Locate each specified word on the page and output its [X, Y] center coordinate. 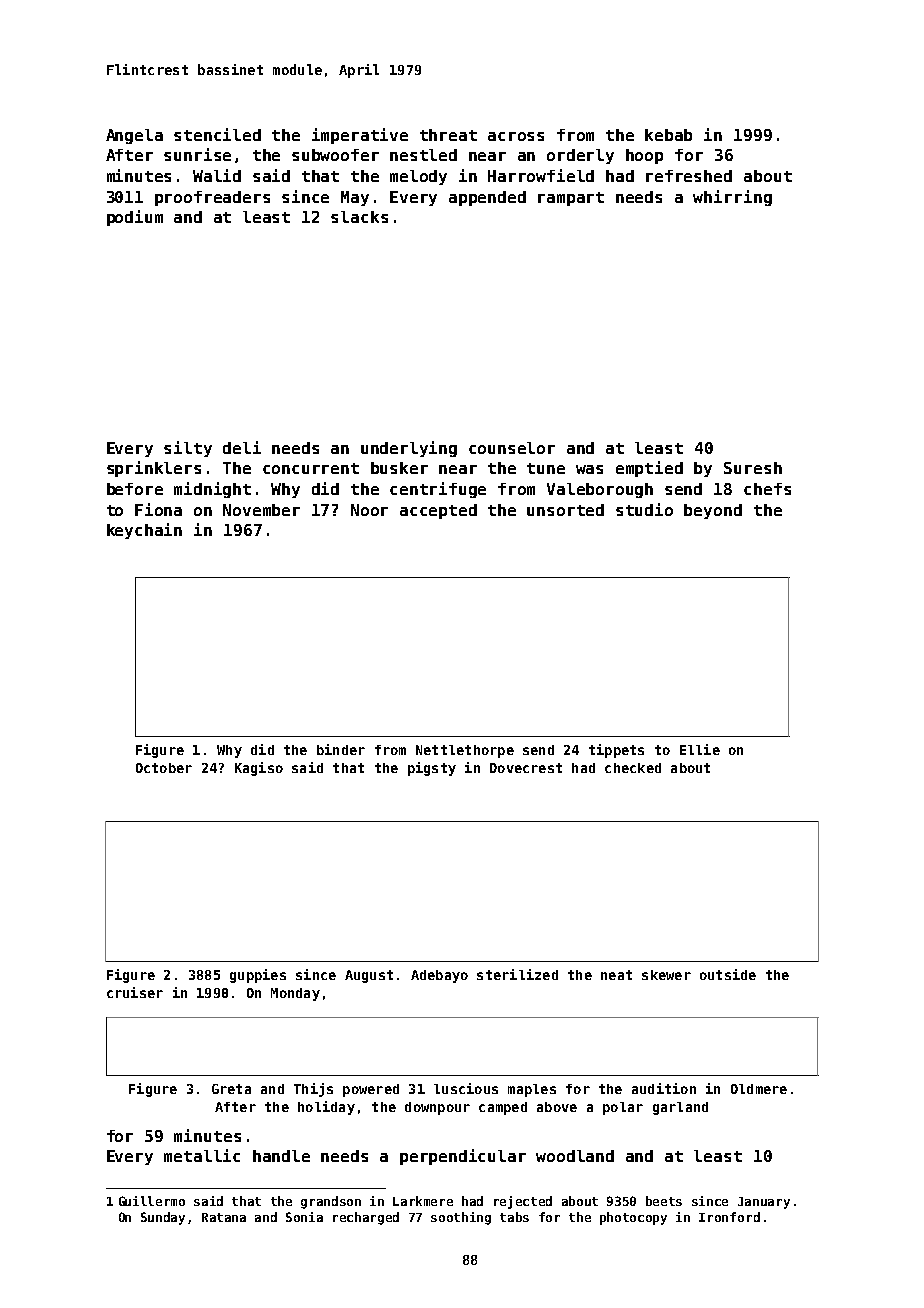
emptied [649, 469]
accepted [438, 511]
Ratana [224, 1217]
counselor [512, 448]
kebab [668, 135]
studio [644, 509]
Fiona [158, 509]
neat [616, 975]
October [164, 768]
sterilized [517, 974]
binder [341, 749]
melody [418, 177]
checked [633, 768]
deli [242, 447]
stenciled [217, 134]
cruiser [135, 992]
